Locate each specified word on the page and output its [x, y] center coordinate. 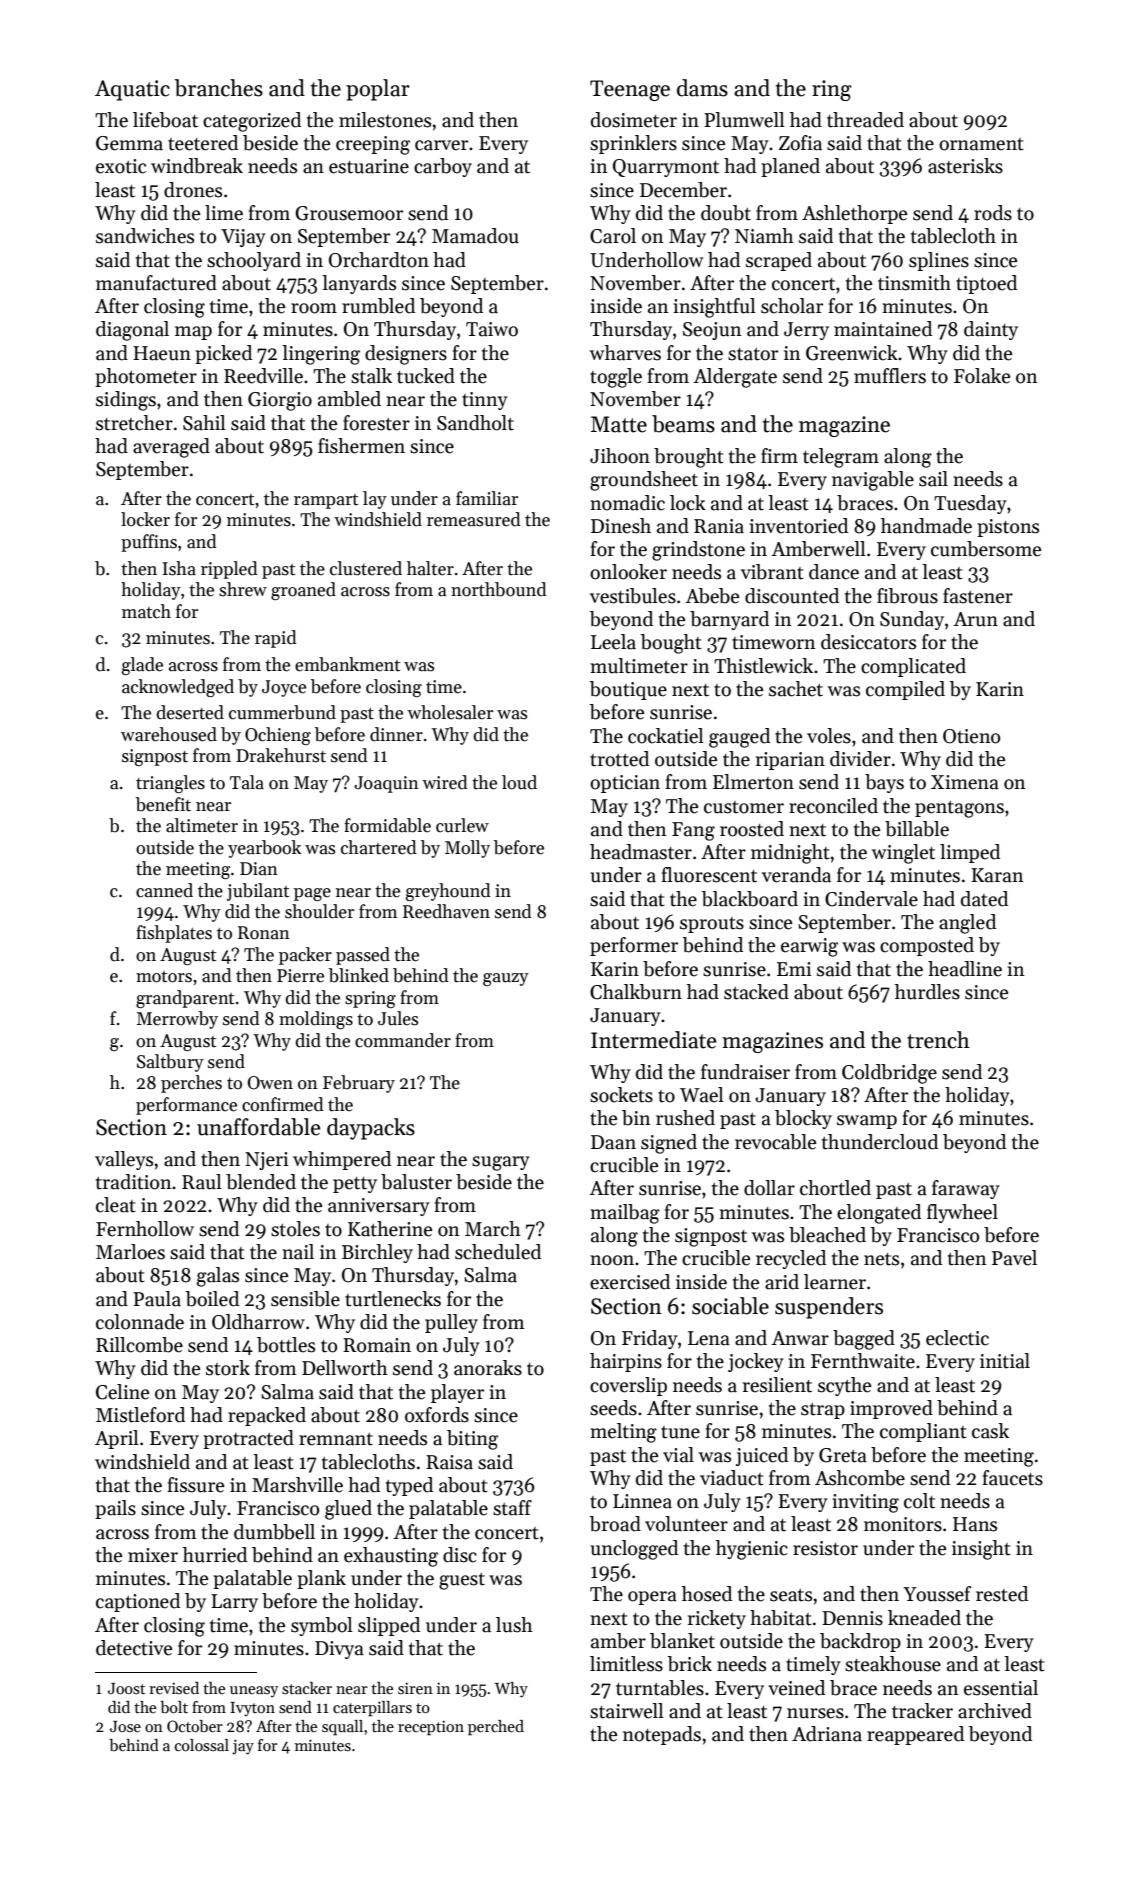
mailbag [625, 1214]
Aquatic [132, 90]
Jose [125, 1726]
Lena [709, 1338]
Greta [843, 1455]
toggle [616, 378]
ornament [981, 144]
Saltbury [170, 1063]
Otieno [971, 736]
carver [441, 145]
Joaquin [386, 784]
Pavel [1014, 1258]
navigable [873, 481]
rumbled [378, 306]
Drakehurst [281, 755]
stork [228, 1368]
